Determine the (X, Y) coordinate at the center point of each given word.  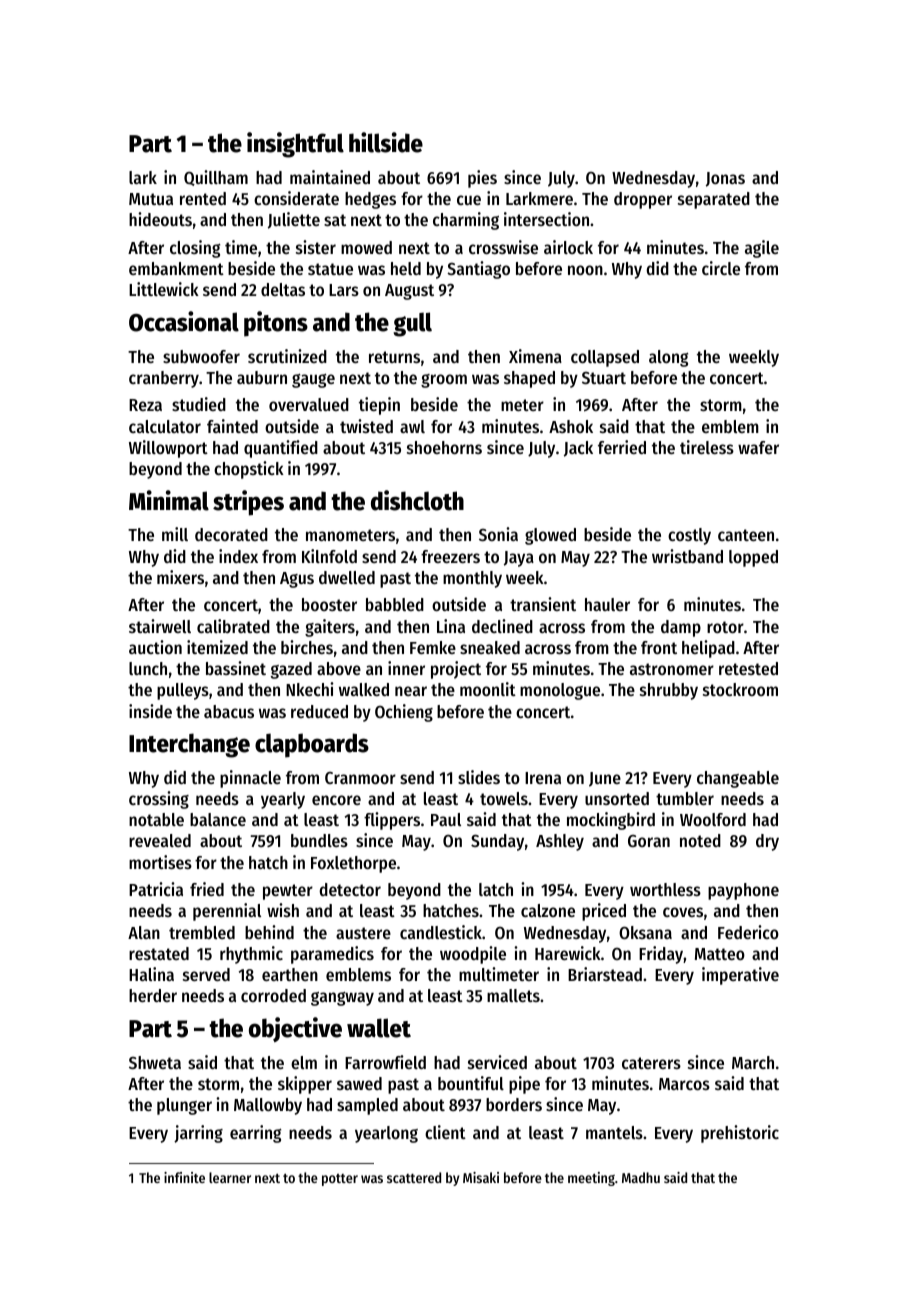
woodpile (473, 955)
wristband (687, 556)
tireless (707, 447)
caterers (651, 1063)
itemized (217, 647)
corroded (273, 995)
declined (502, 626)
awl (412, 426)
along (668, 358)
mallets (513, 995)
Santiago (478, 270)
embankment (176, 268)
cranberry (164, 379)
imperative (740, 976)
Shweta (155, 1062)
